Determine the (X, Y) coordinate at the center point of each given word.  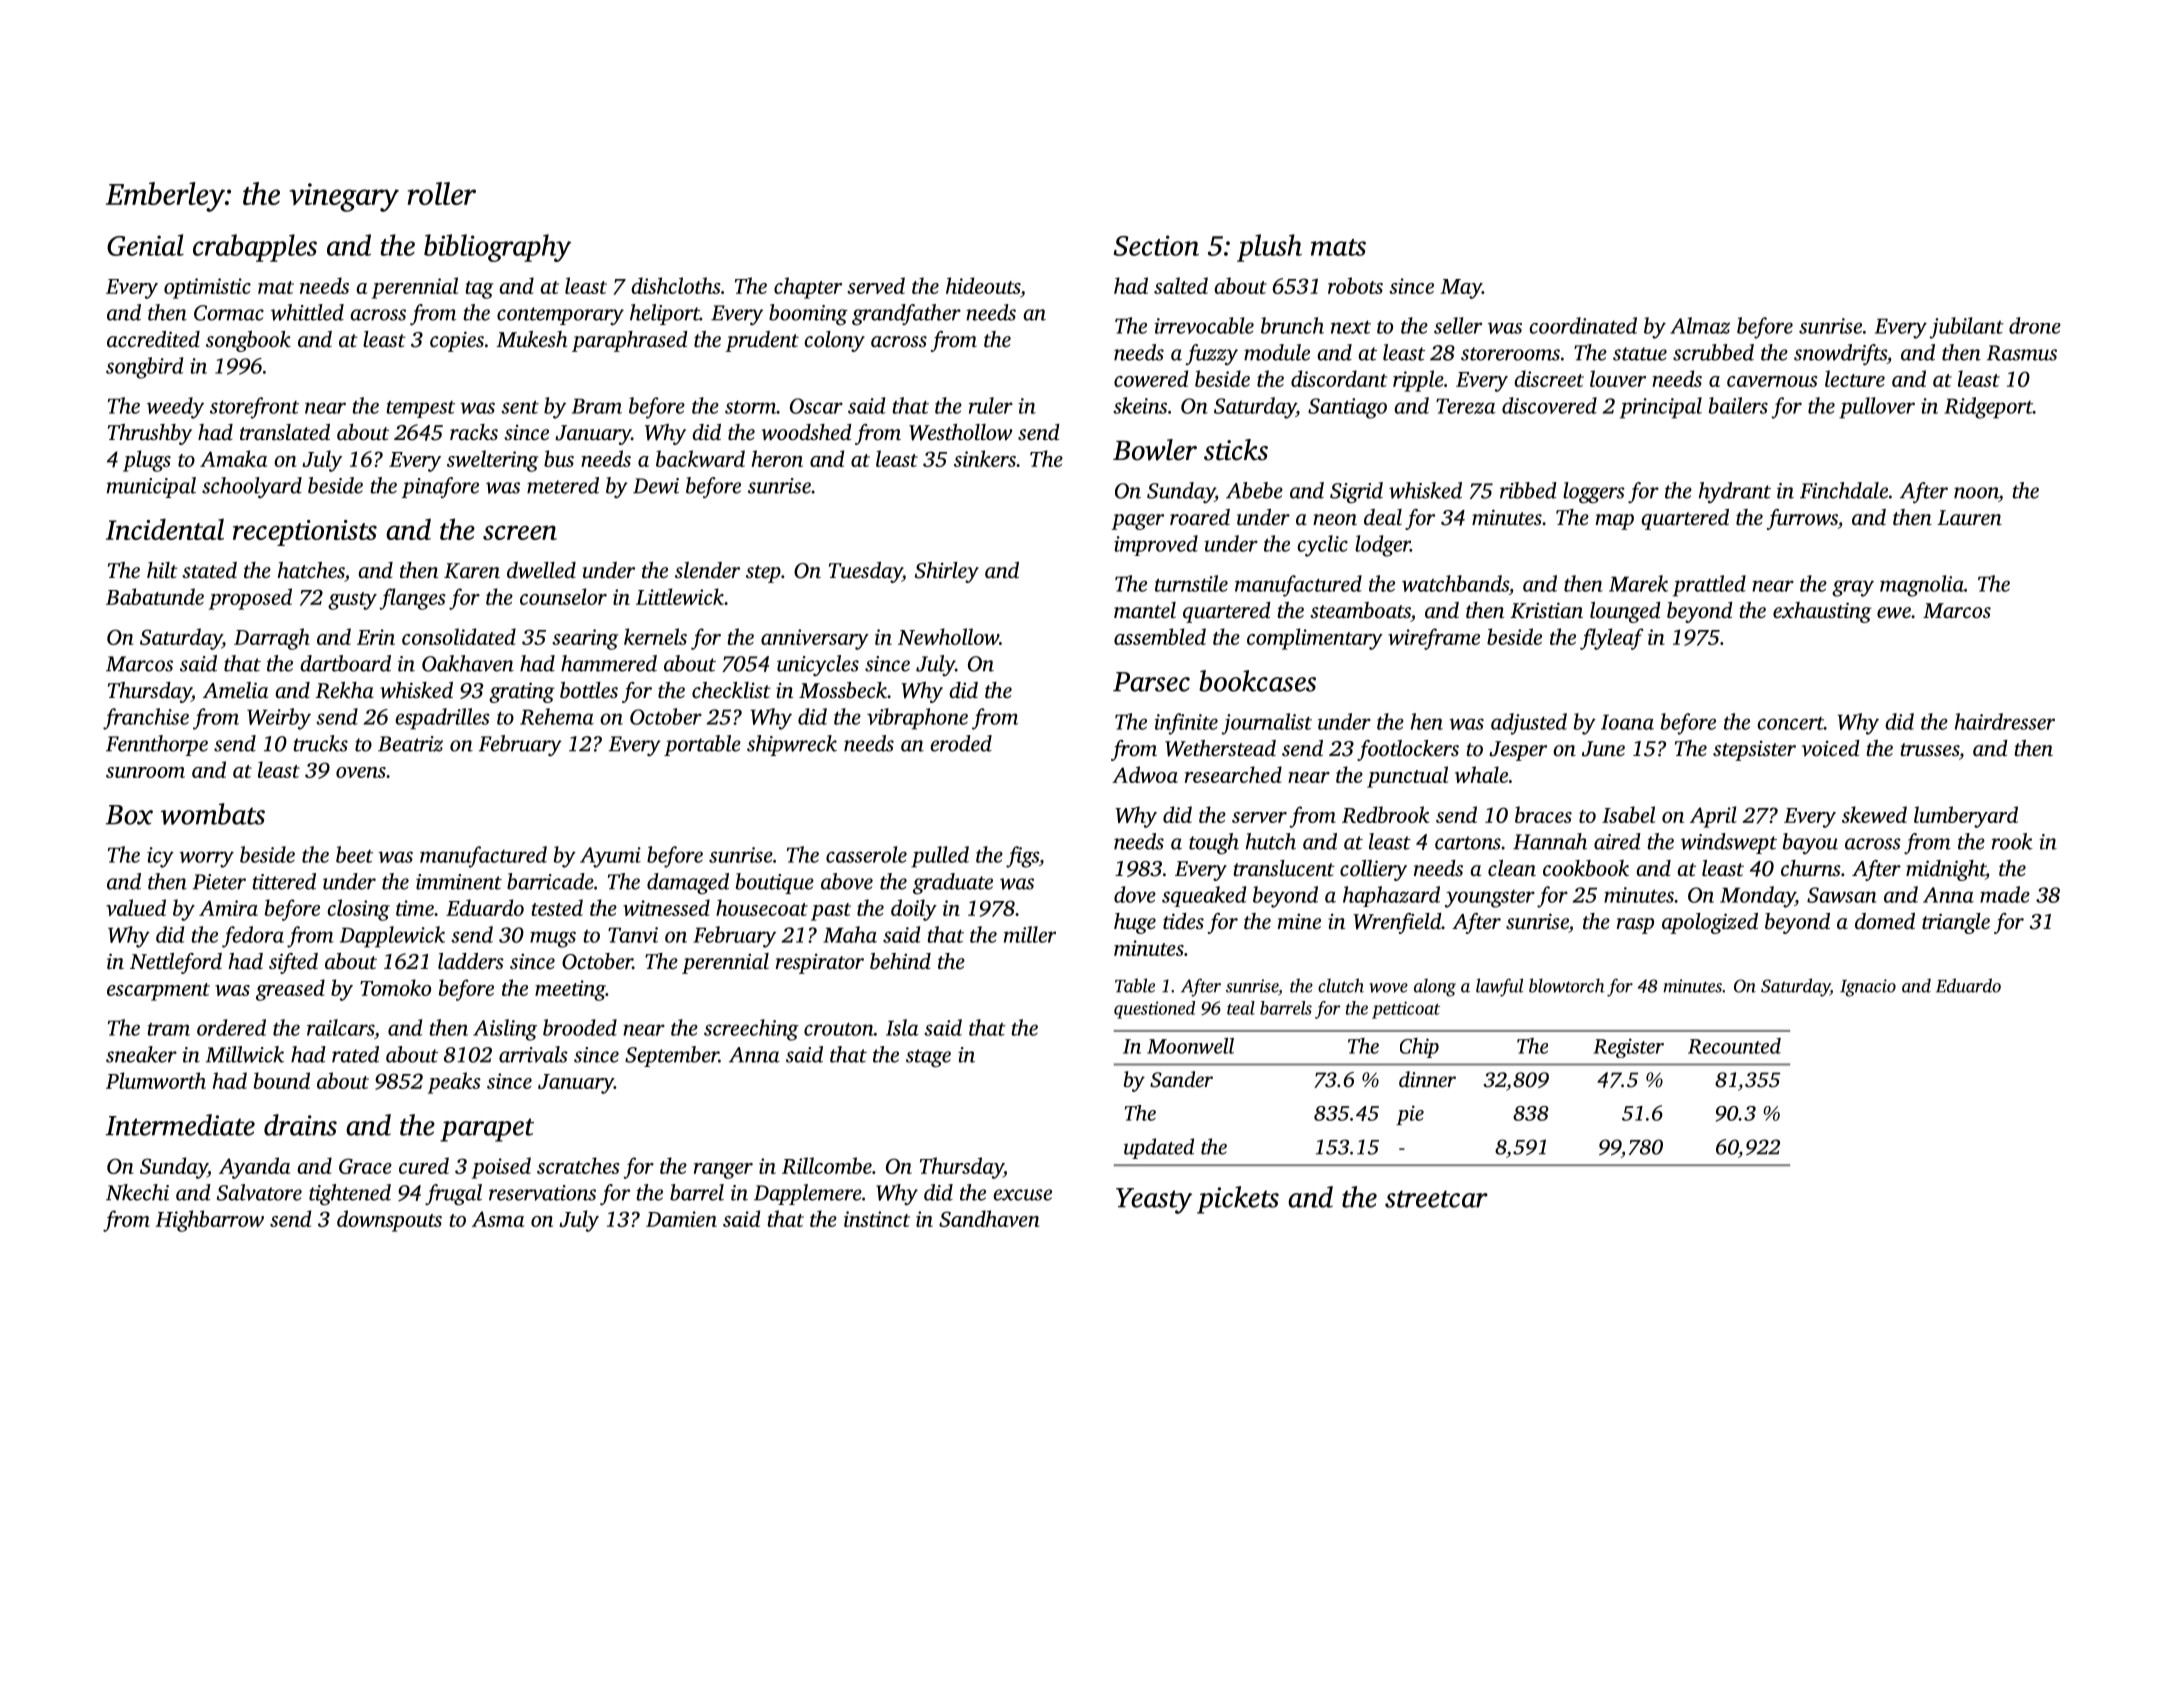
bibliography (497, 248)
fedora (253, 937)
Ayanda (254, 1168)
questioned (1154, 1010)
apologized (1710, 923)
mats (1338, 247)
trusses (1929, 749)
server (1259, 817)
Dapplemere (808, 1194)
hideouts (983, 285)
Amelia (235, 690)
